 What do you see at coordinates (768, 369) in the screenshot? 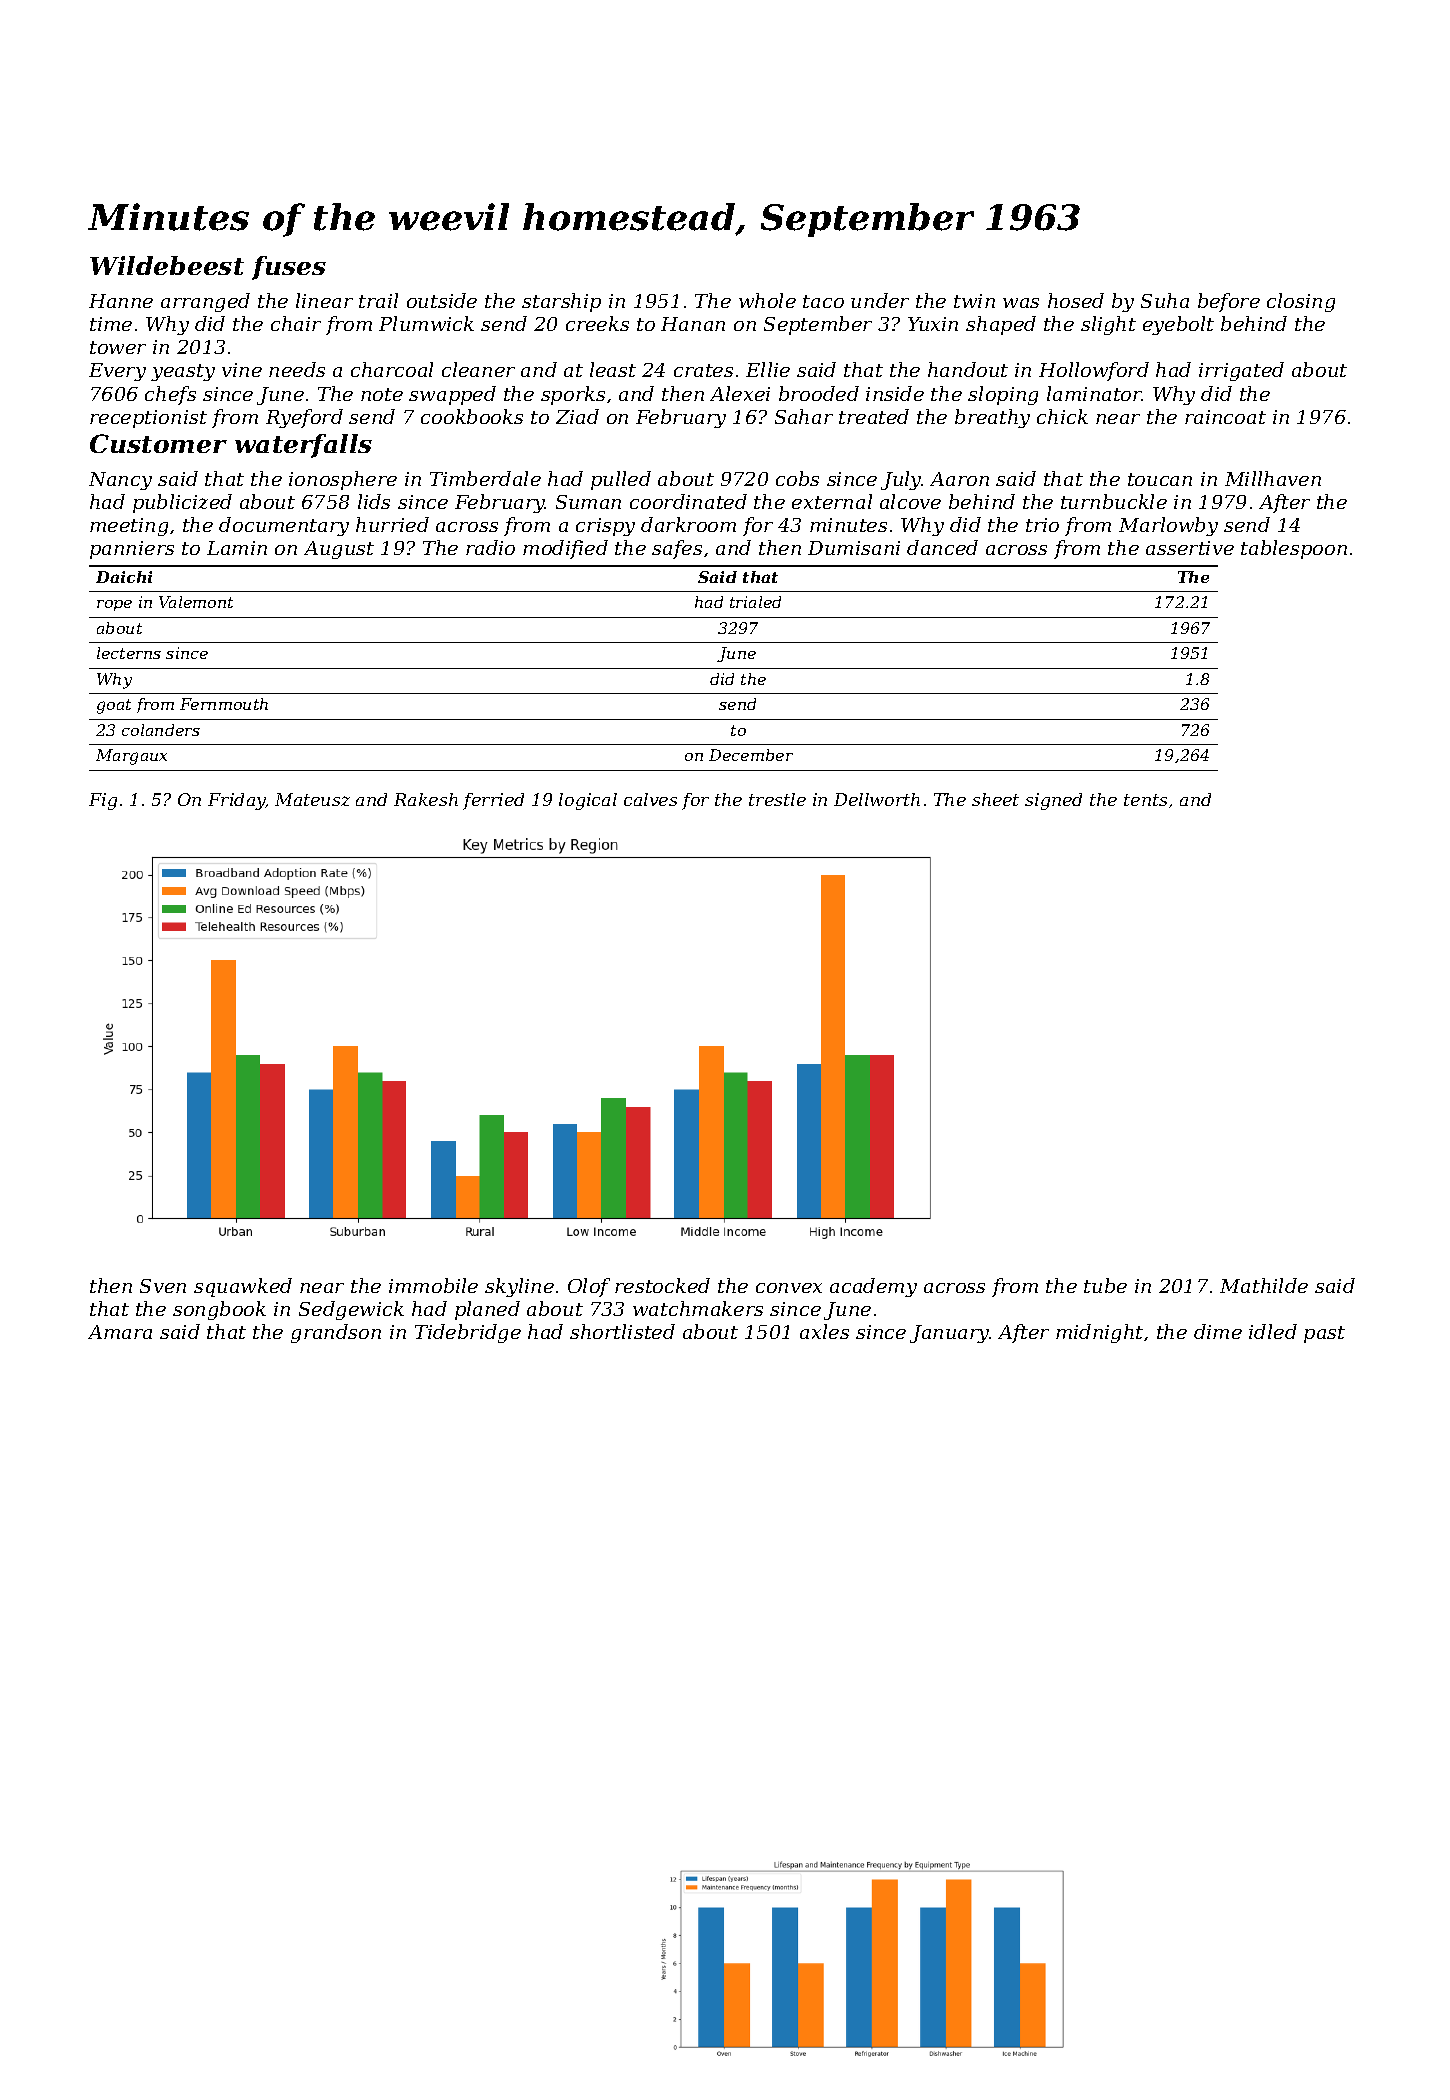
I see `Ellie` at bounding box center [768, 369].
